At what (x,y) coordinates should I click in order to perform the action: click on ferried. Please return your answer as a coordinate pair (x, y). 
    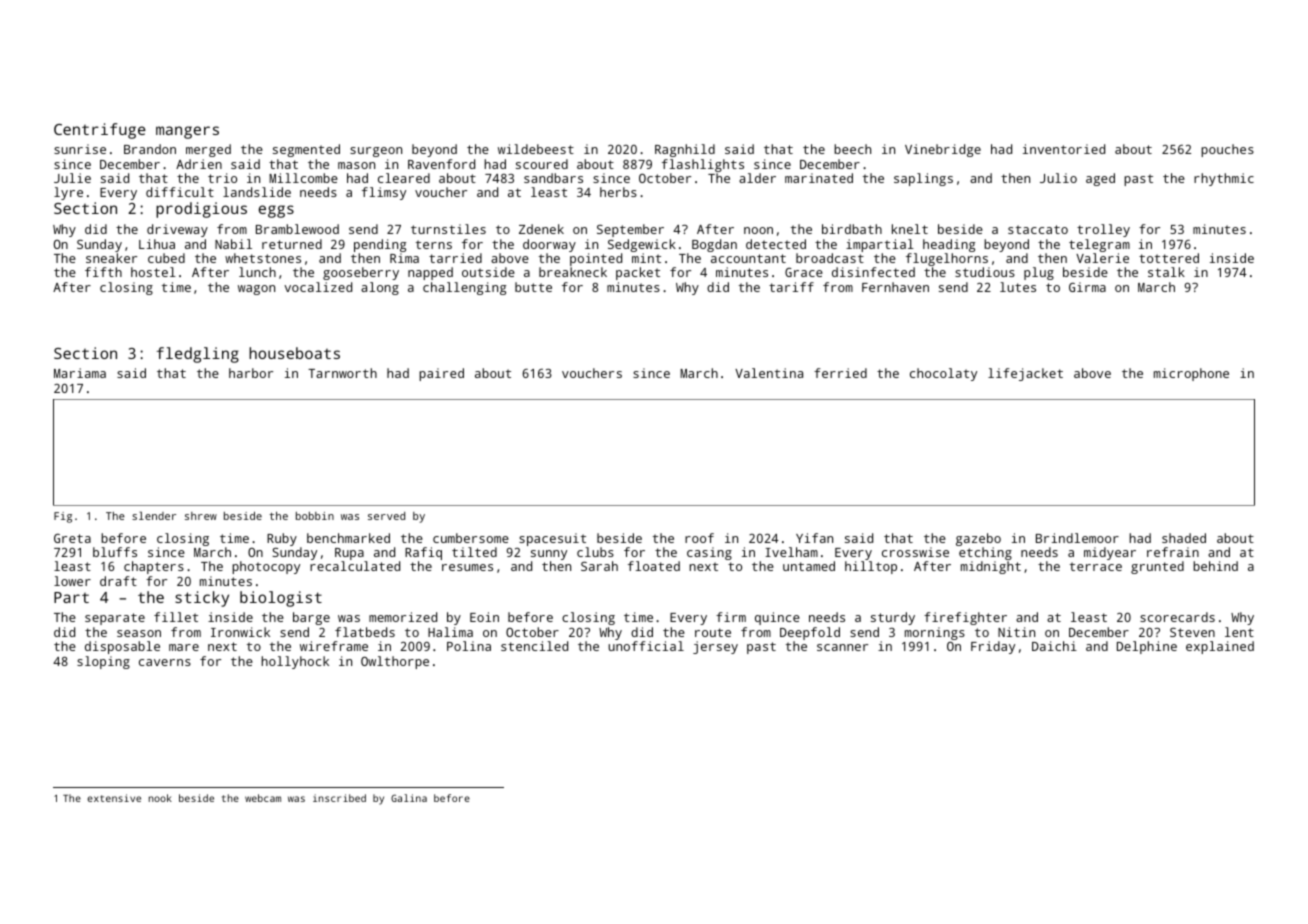
    Looking at the image, I should click on (840, 373).
